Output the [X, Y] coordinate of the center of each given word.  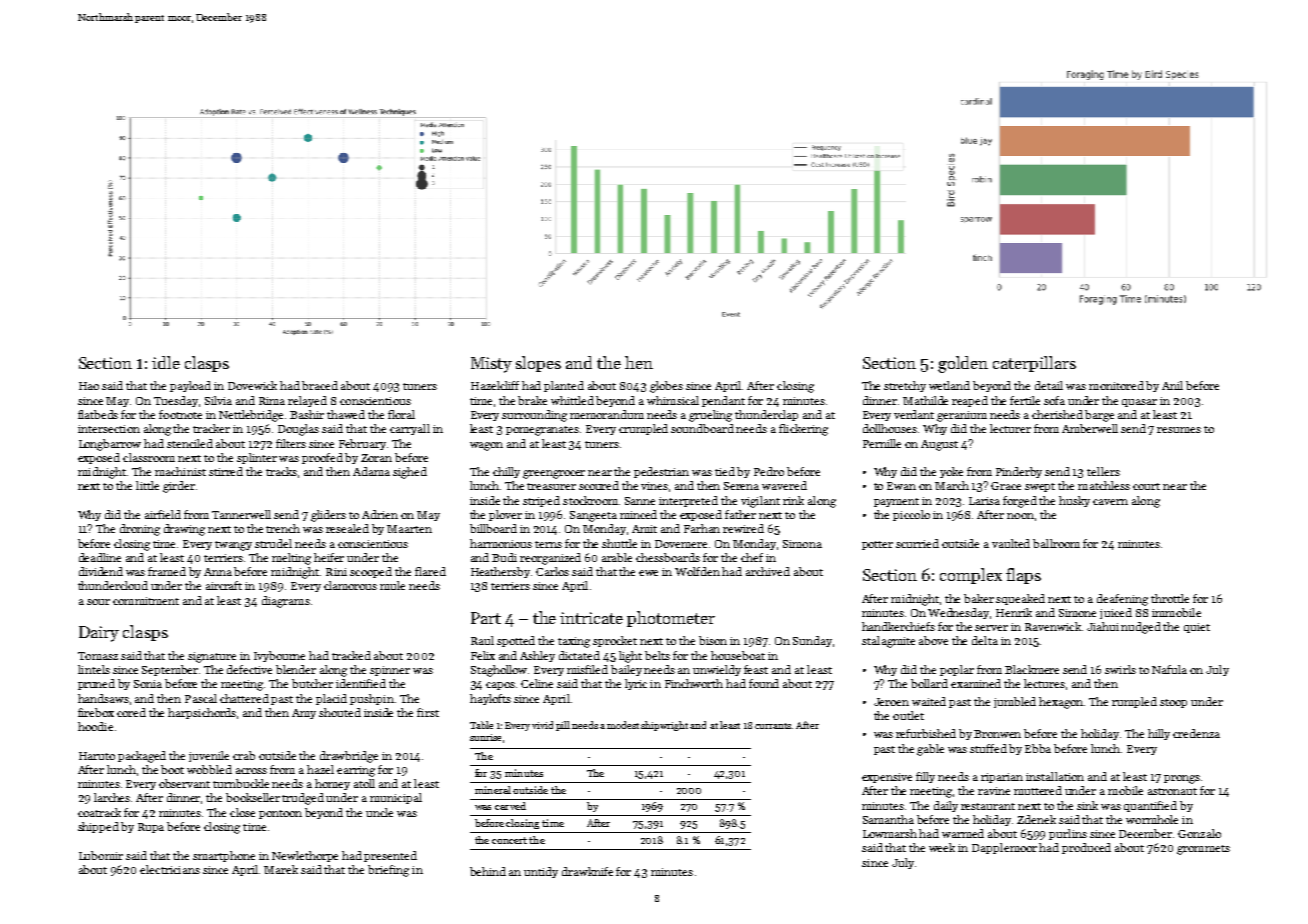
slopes [538, 364]
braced [320, 385]
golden [963, 364]
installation [1055, 776]
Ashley [537, 656]
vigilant [760, 502]
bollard [929, 683]
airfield [163, 514]
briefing [388, 871]
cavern [1110, 502]
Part [486, 618]
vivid [542, 725]
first [428, 712]
